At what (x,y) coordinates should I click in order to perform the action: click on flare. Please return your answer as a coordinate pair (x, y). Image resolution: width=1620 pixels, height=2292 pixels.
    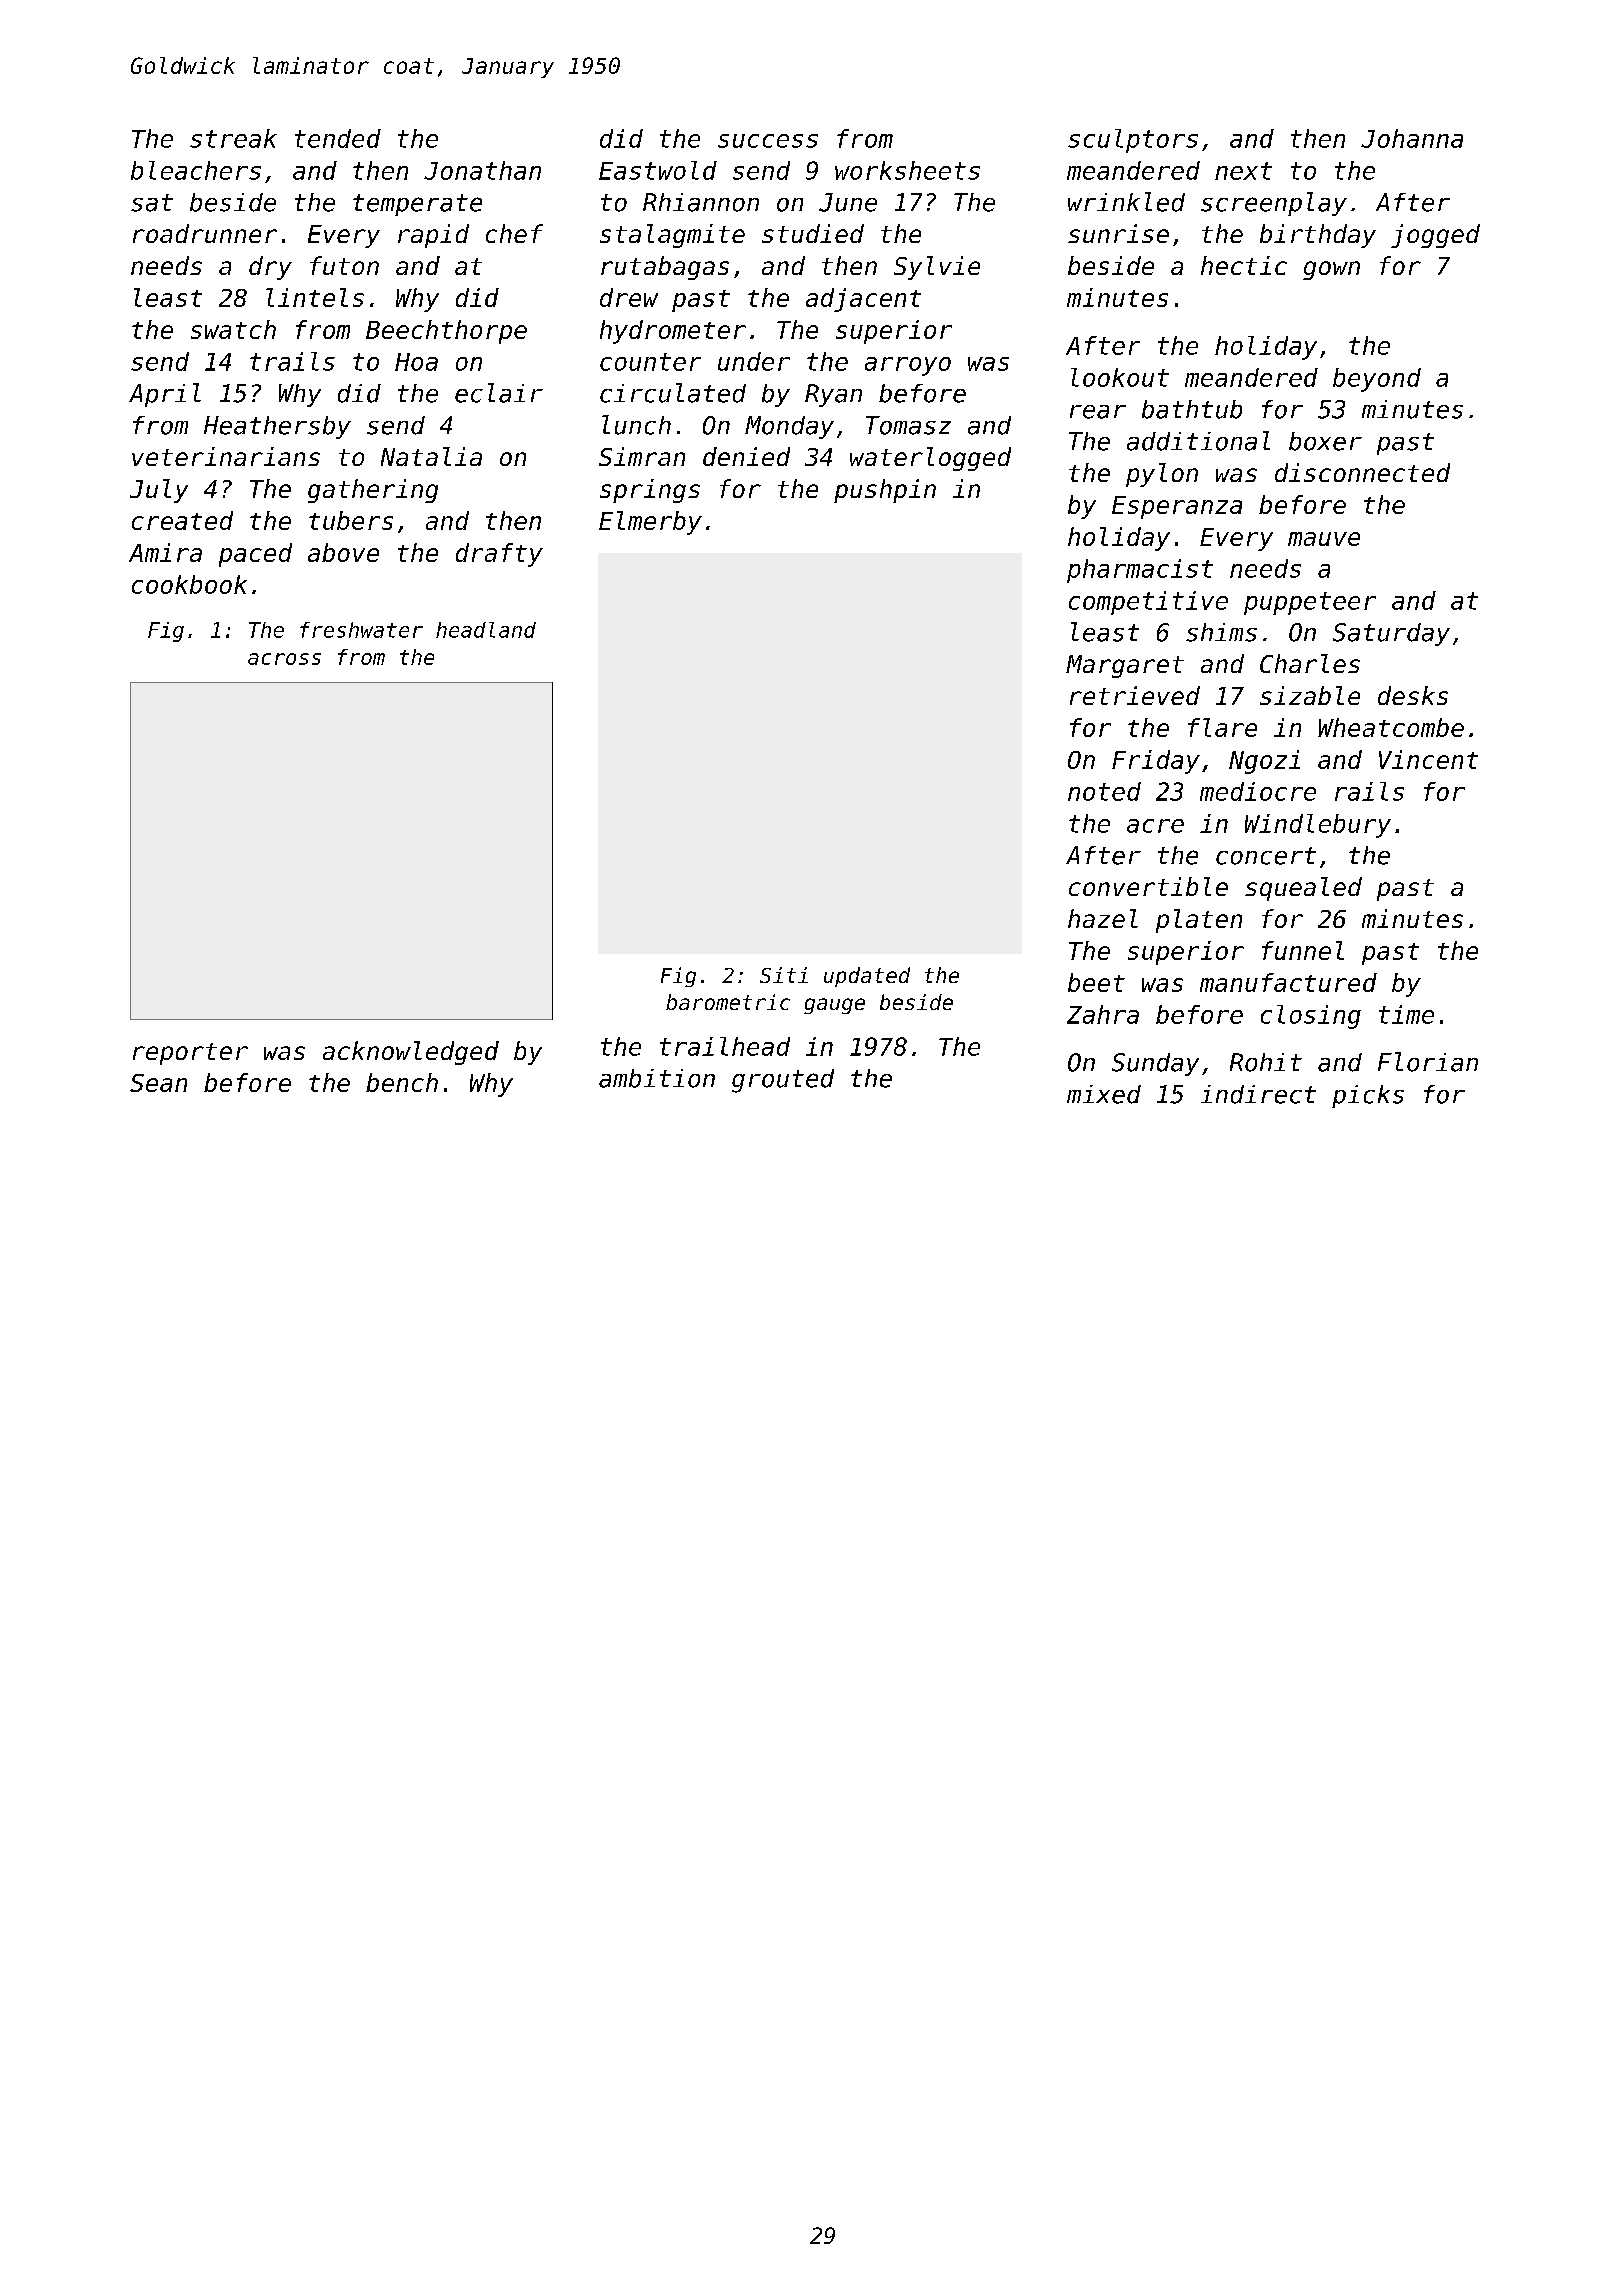
    Looking at the image, I should click on (1222, 727).
